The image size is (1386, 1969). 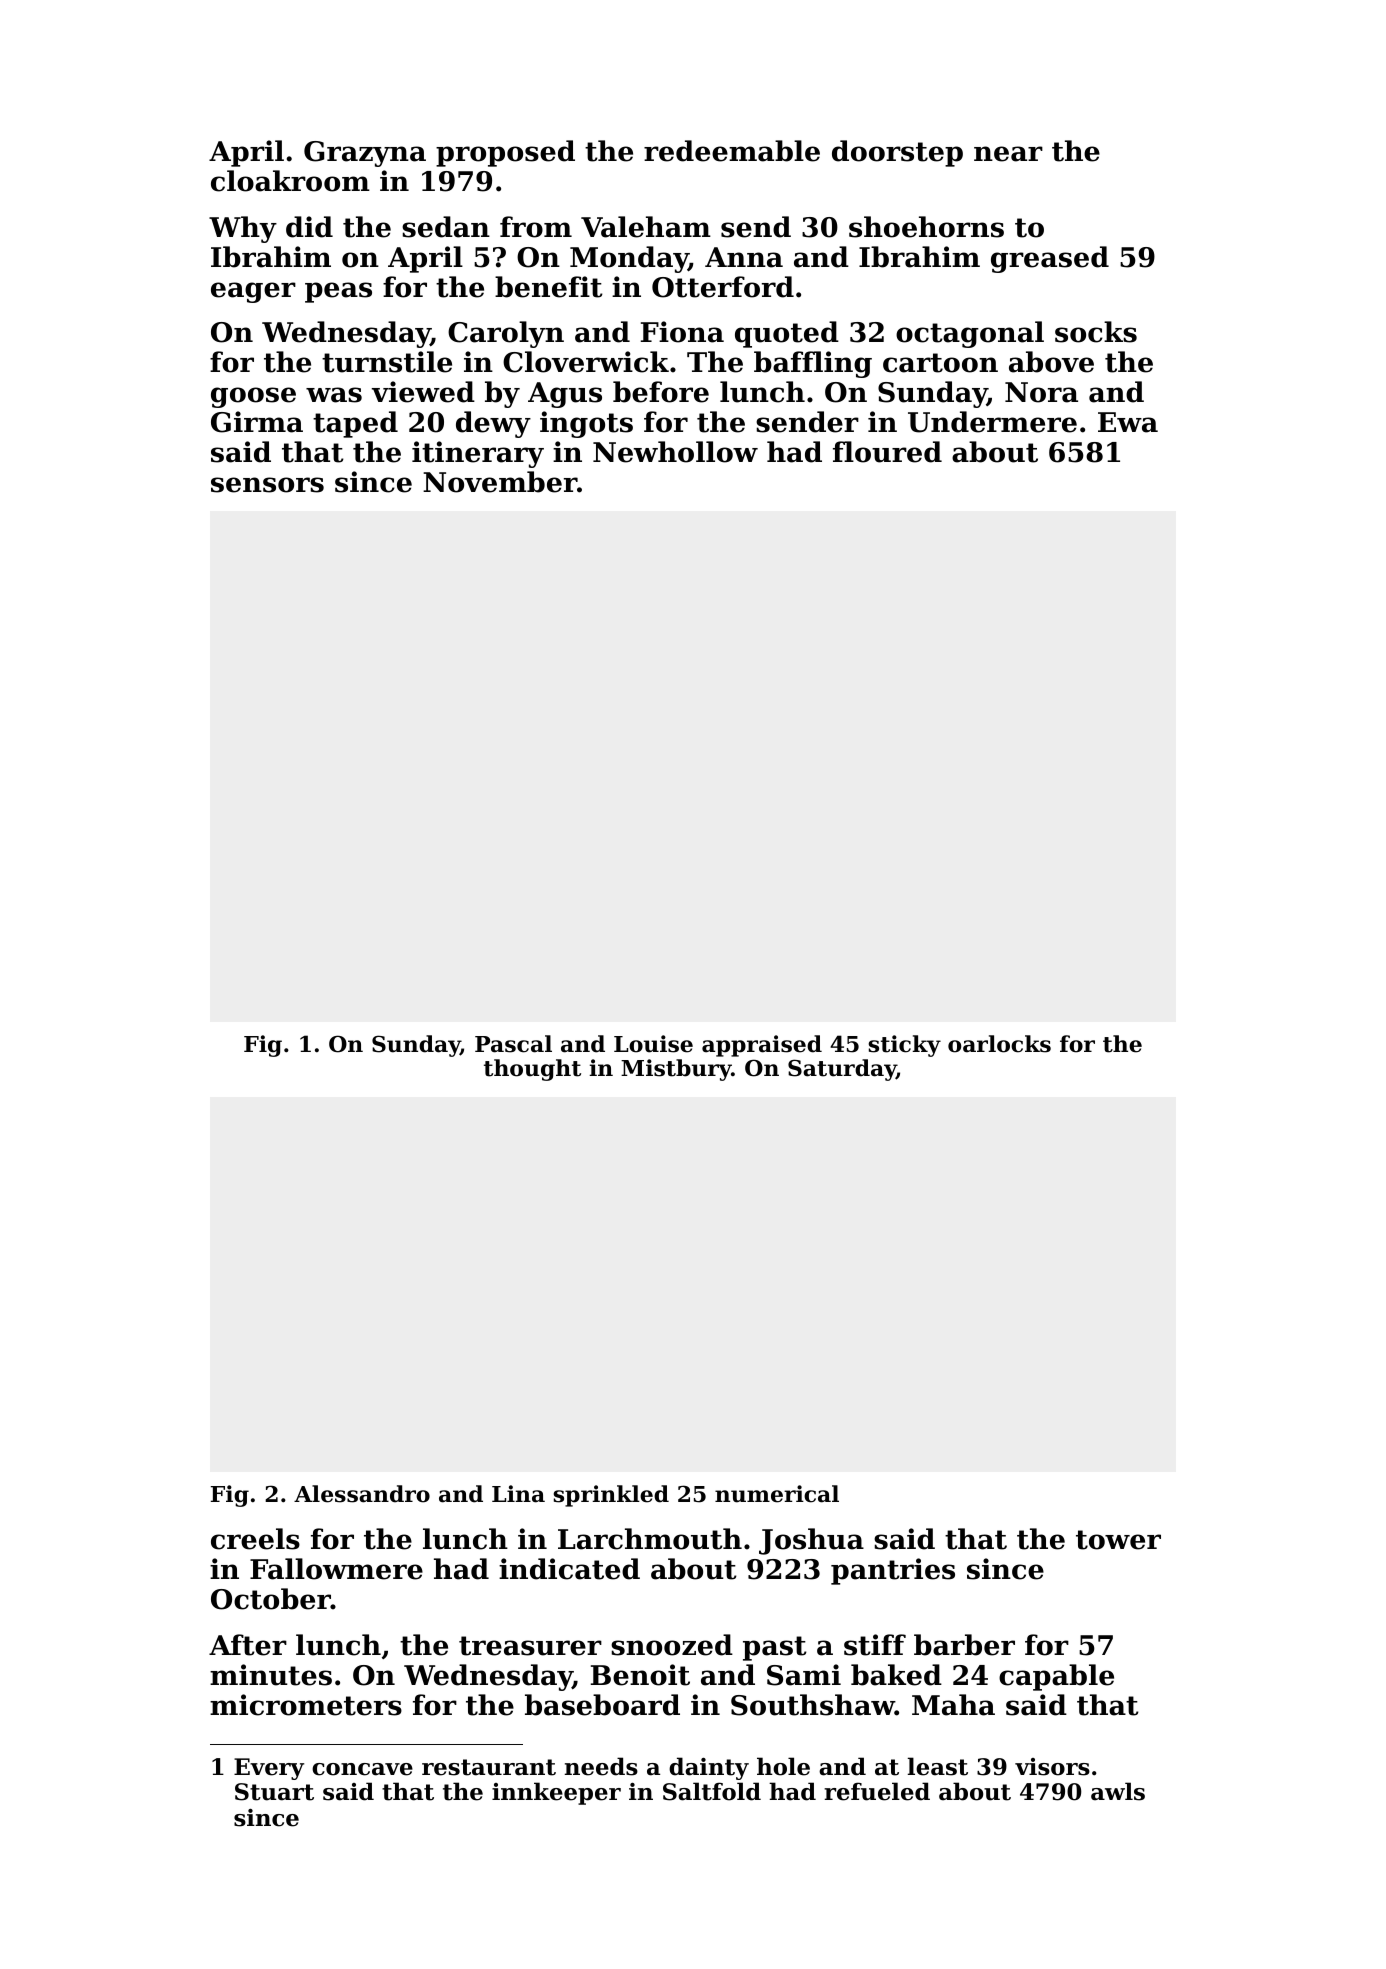 What do you see at coordinates (530, 1646) in the screenshot?
I see `treasurer` at bounding box center [530, 1646].
